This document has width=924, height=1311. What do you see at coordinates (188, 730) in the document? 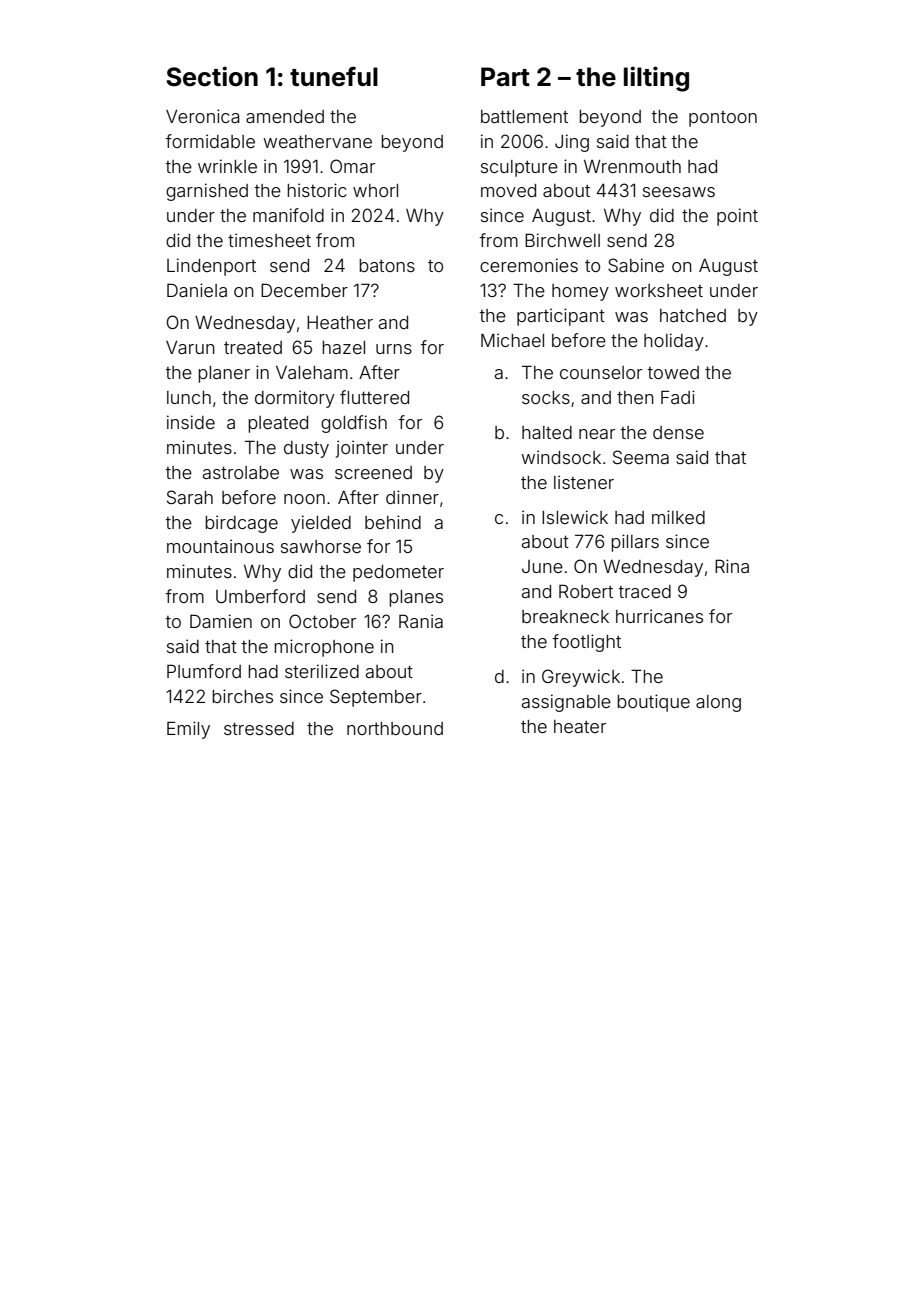
I see `Emily` at bounding box center [188, 730].
